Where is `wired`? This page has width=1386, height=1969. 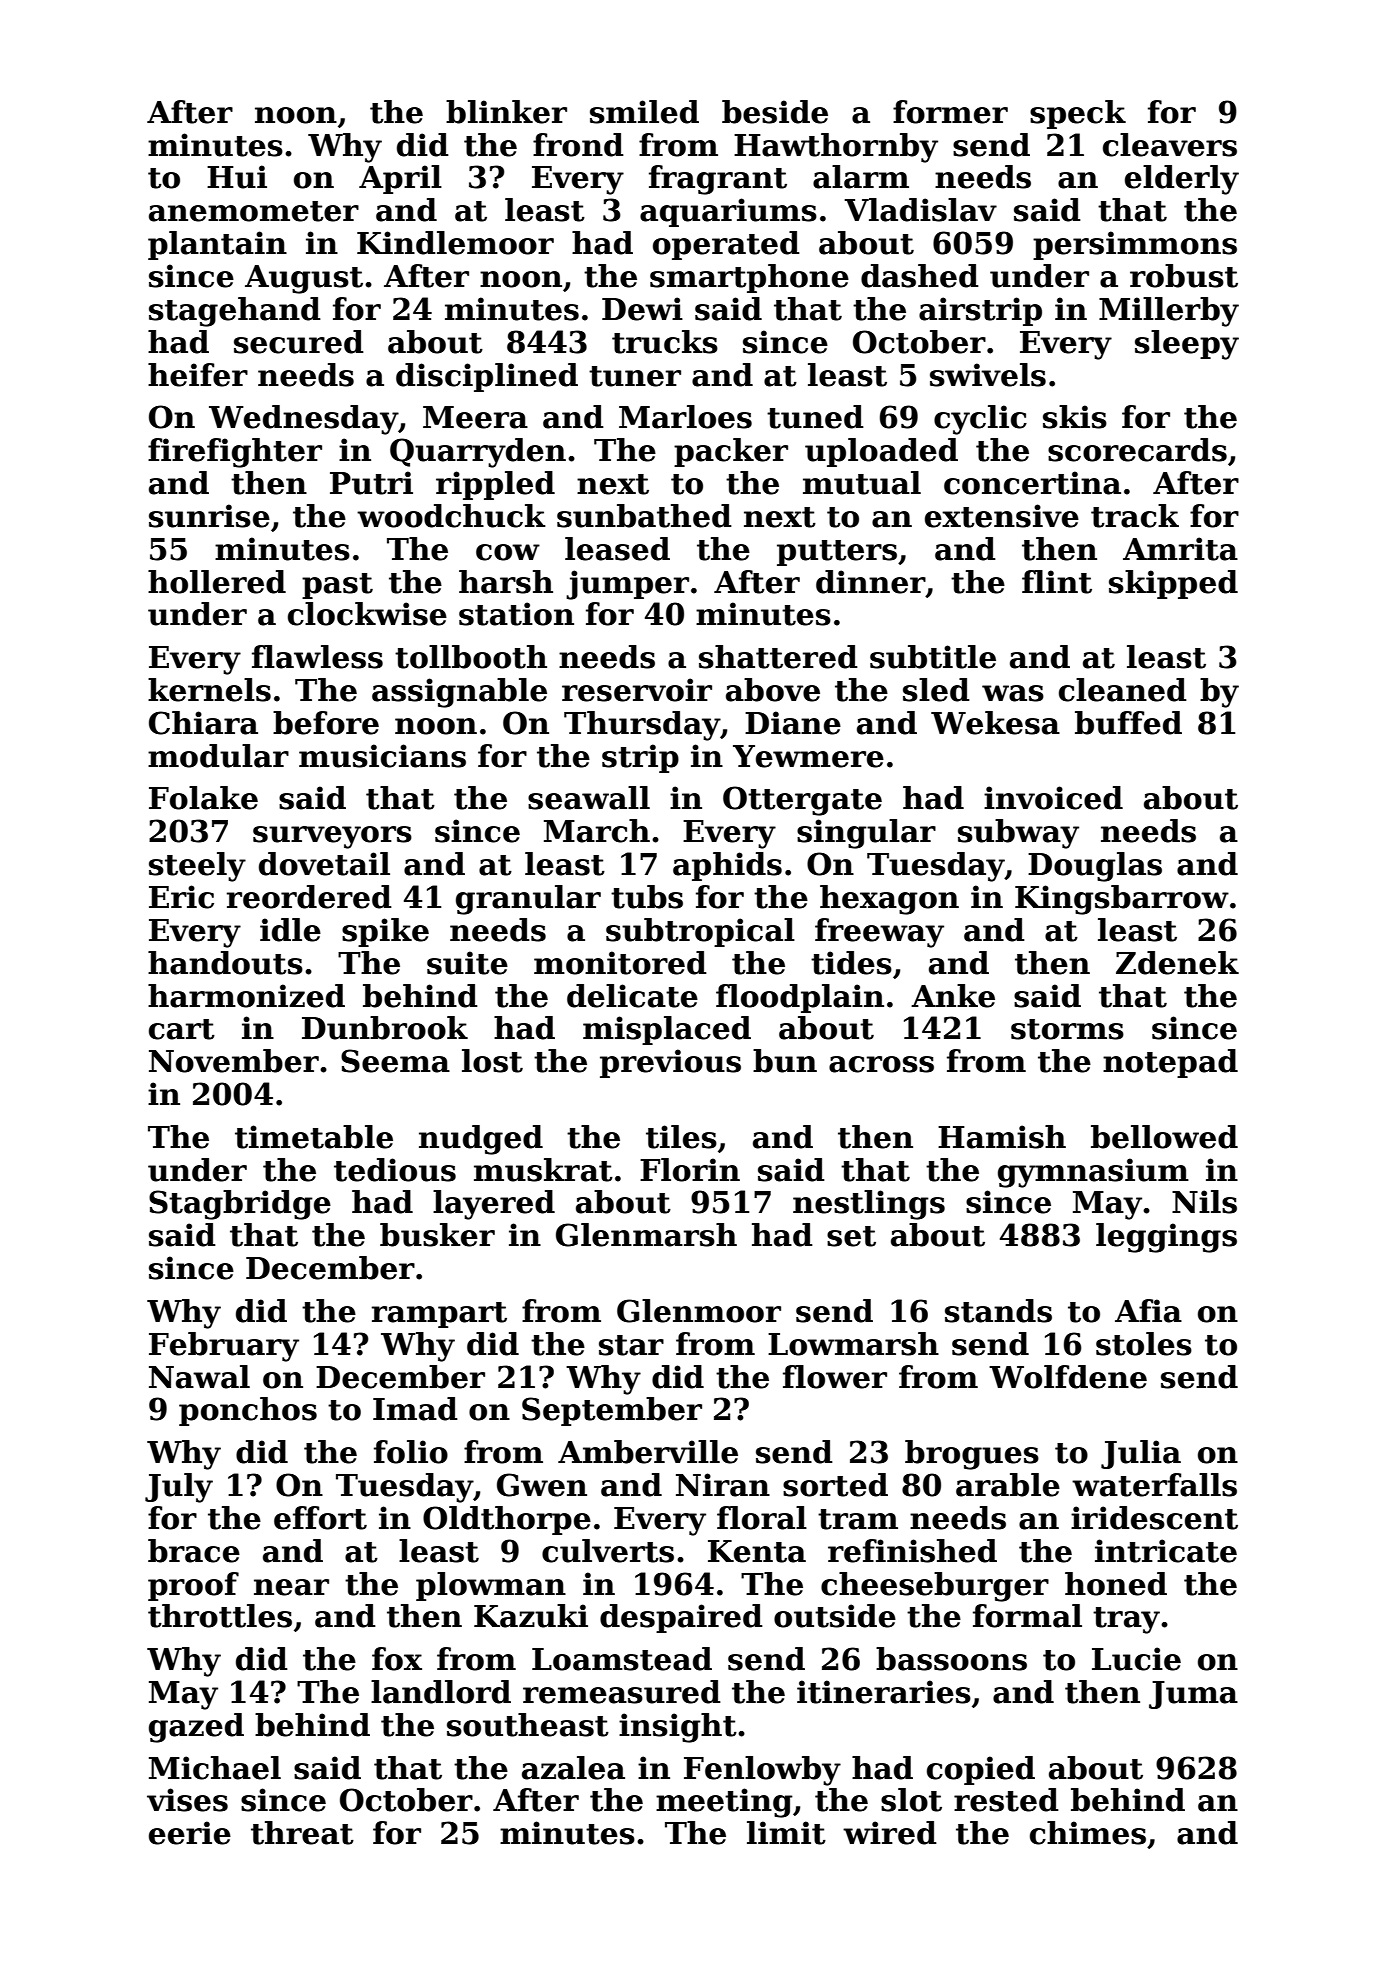 wired is located at coordinates (890, 1833).
